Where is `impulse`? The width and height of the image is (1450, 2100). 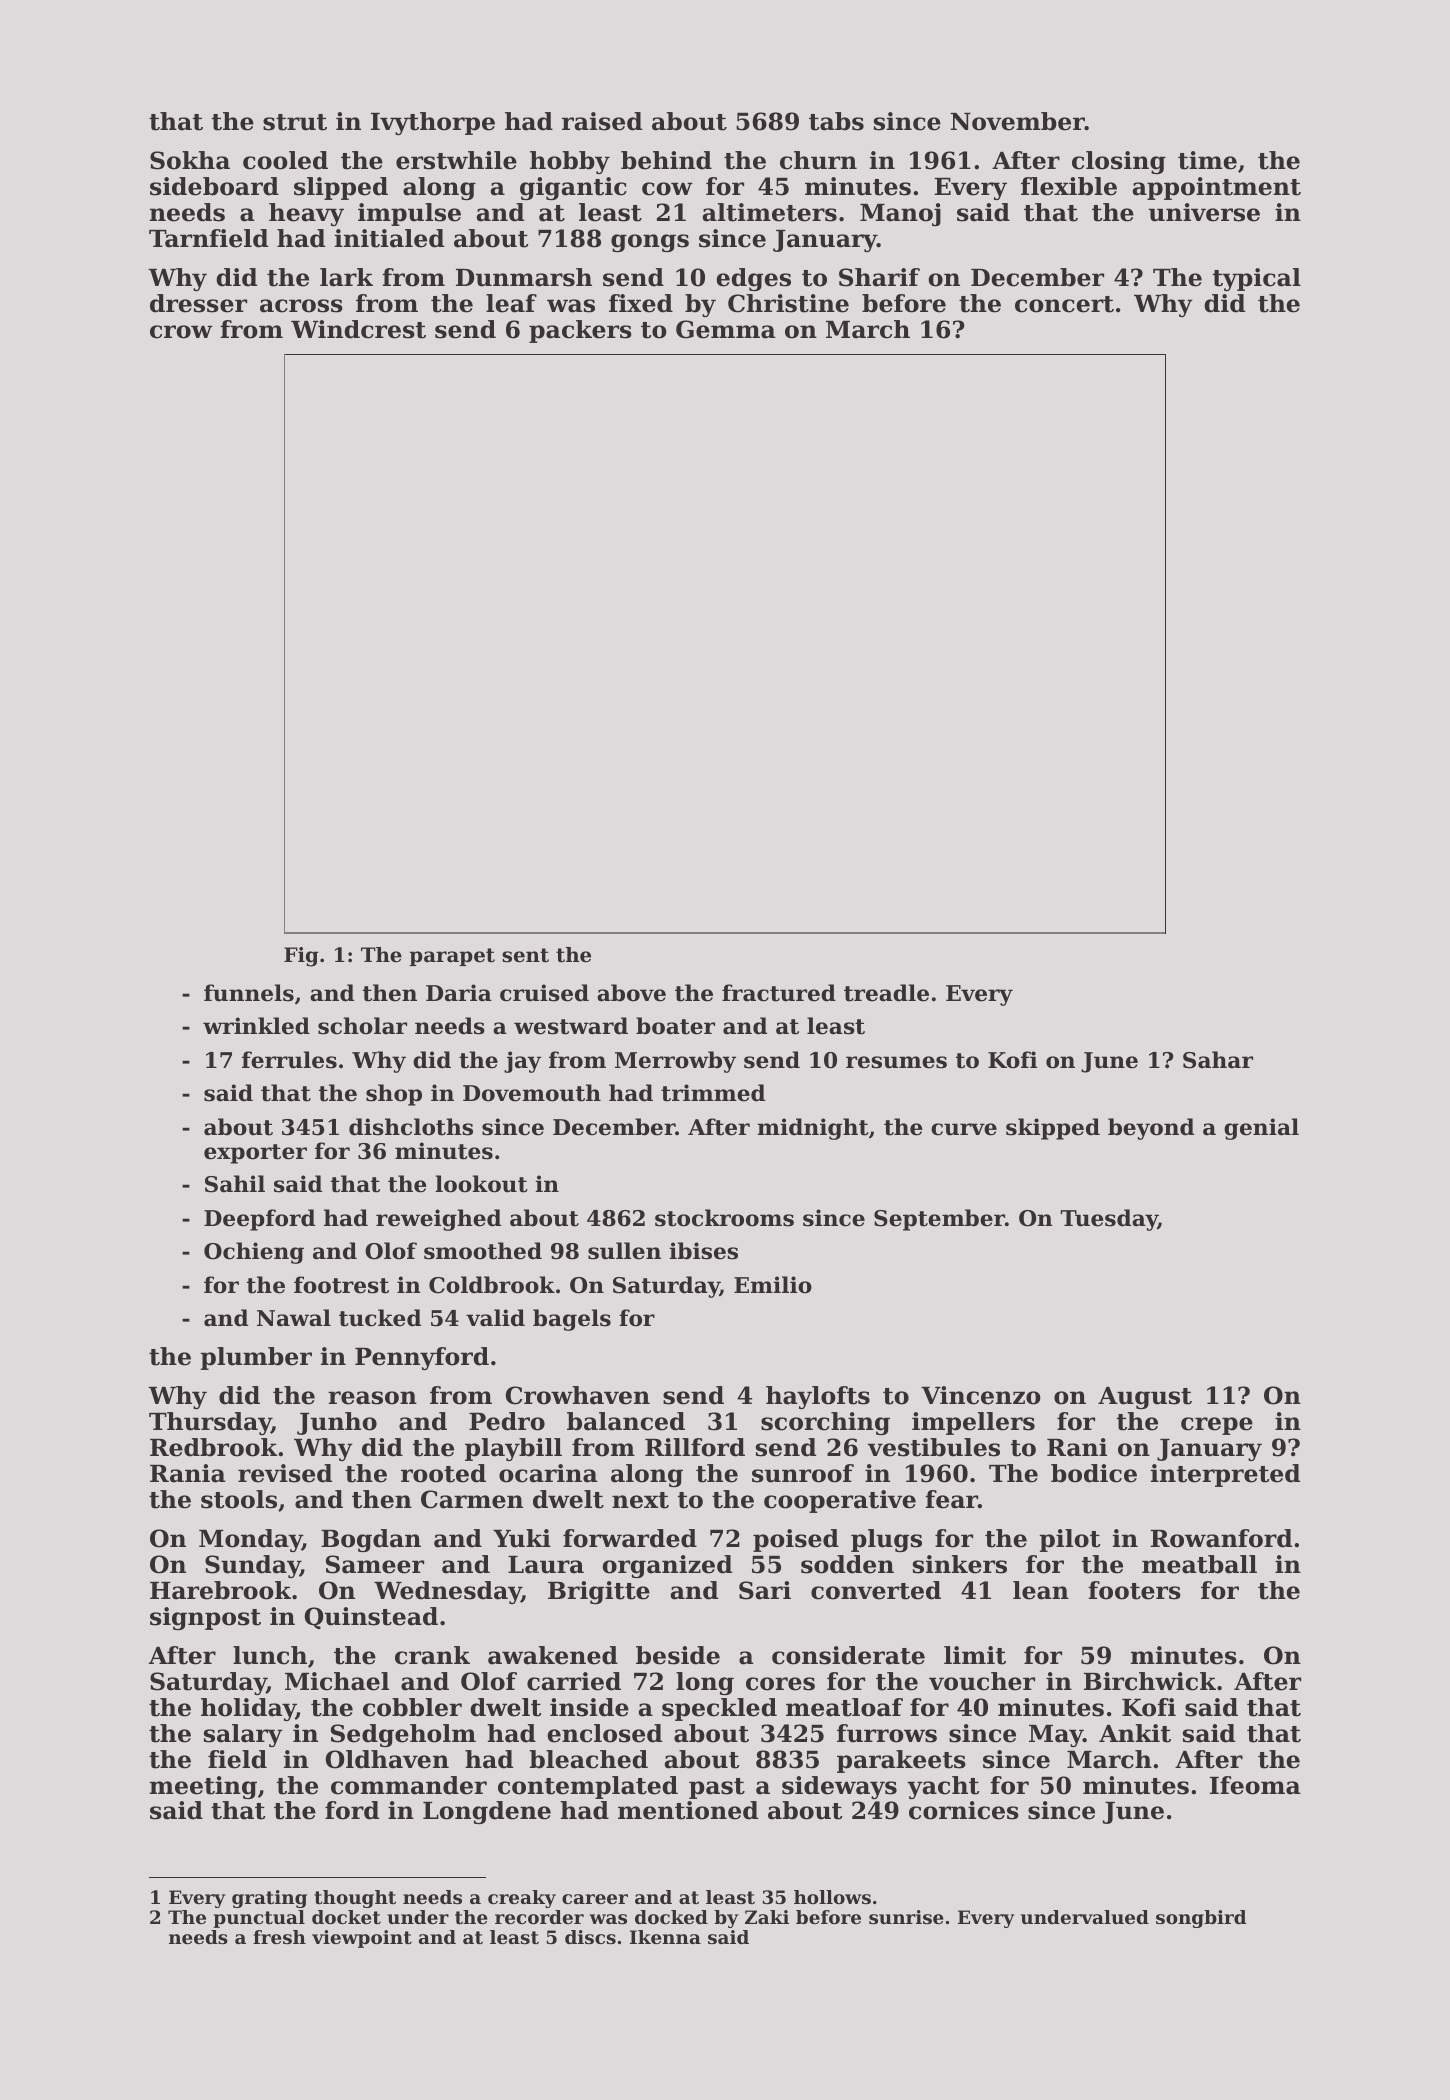 impulse is located at coordinates (409, 214).
